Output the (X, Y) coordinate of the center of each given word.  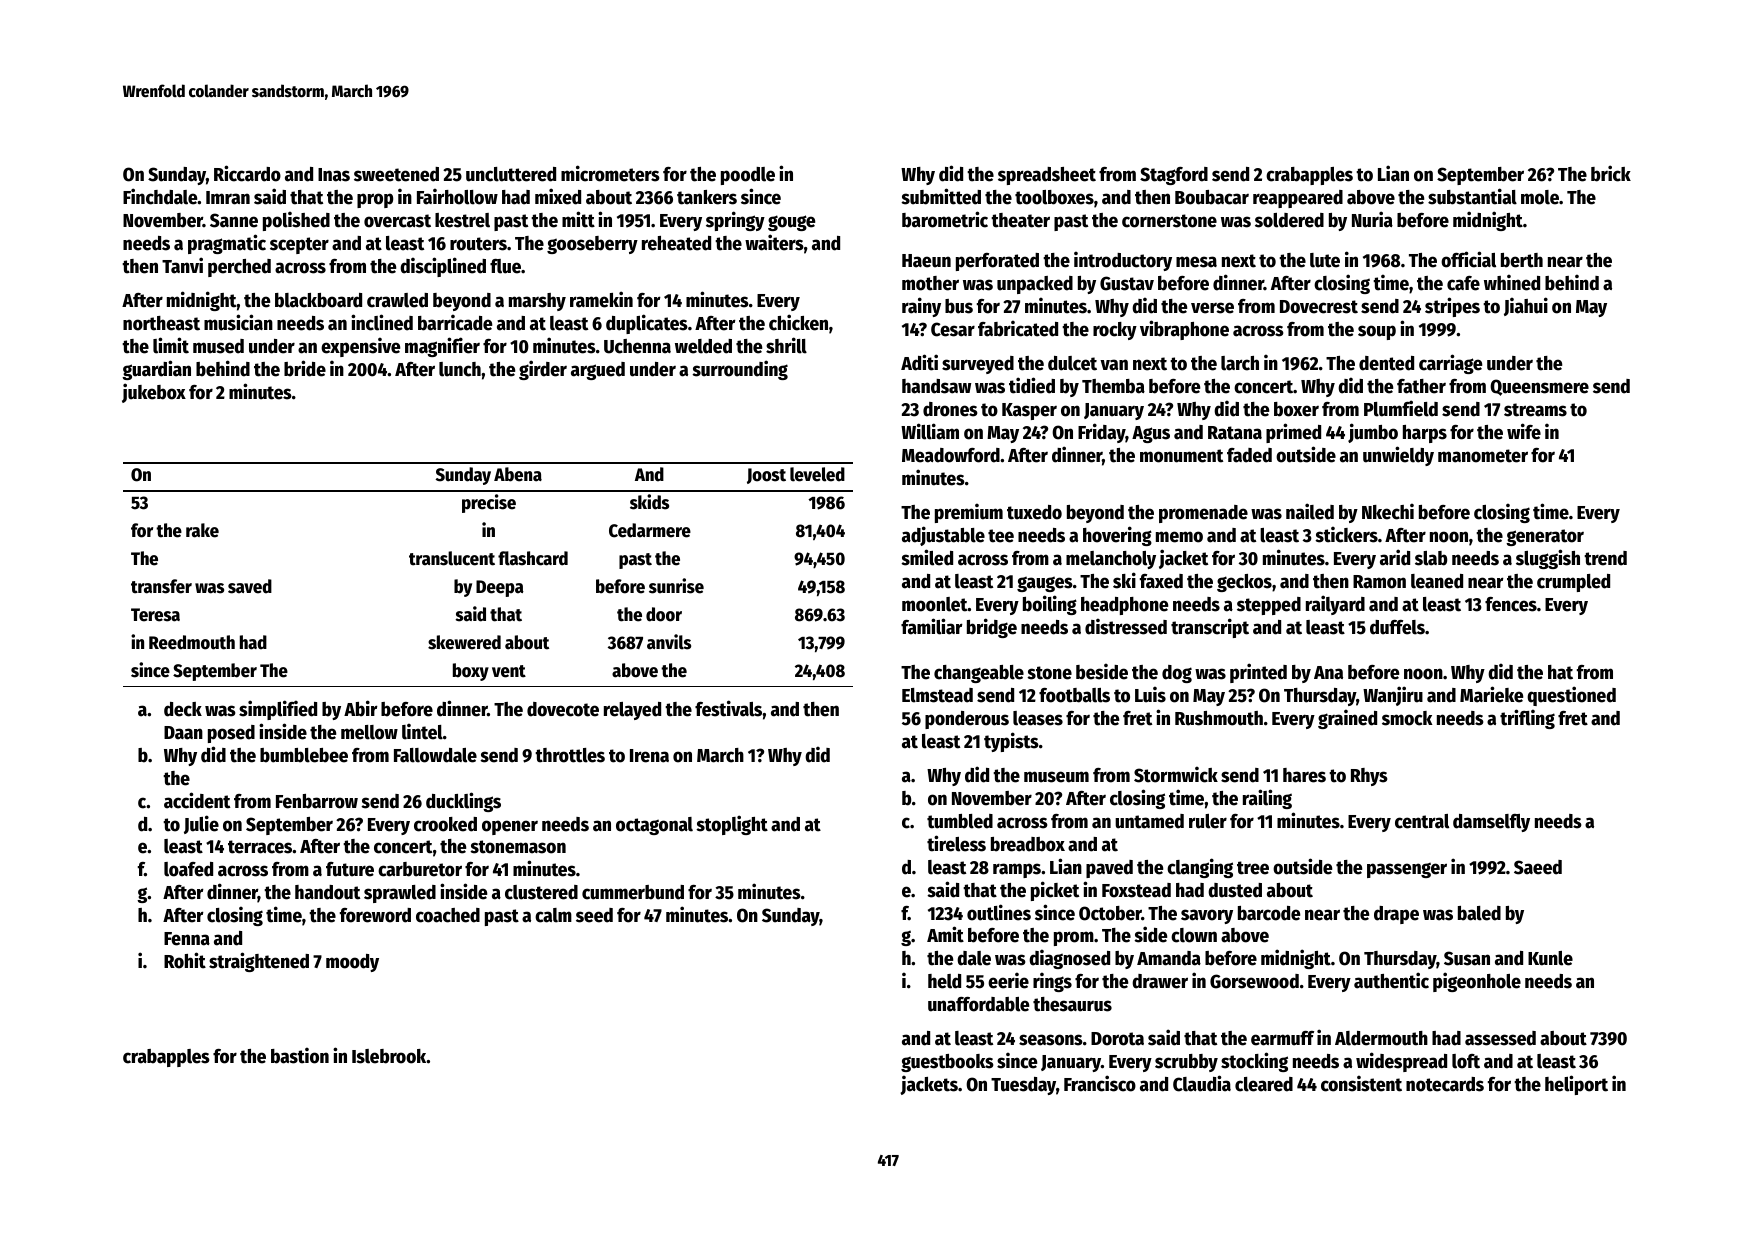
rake (202, 530)
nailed (1310, 511)
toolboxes (1054, 197)
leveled (817, 474)
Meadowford (951, 455)
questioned (1571, 696)
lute (1325, 260)
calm (553, 915)
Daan (183, 733)
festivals (729, 708)
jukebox (154, 393)
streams (1535, 410)
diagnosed (1069, 959)
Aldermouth (1381, 1038)
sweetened (396, 174)
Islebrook (389, 1056)
